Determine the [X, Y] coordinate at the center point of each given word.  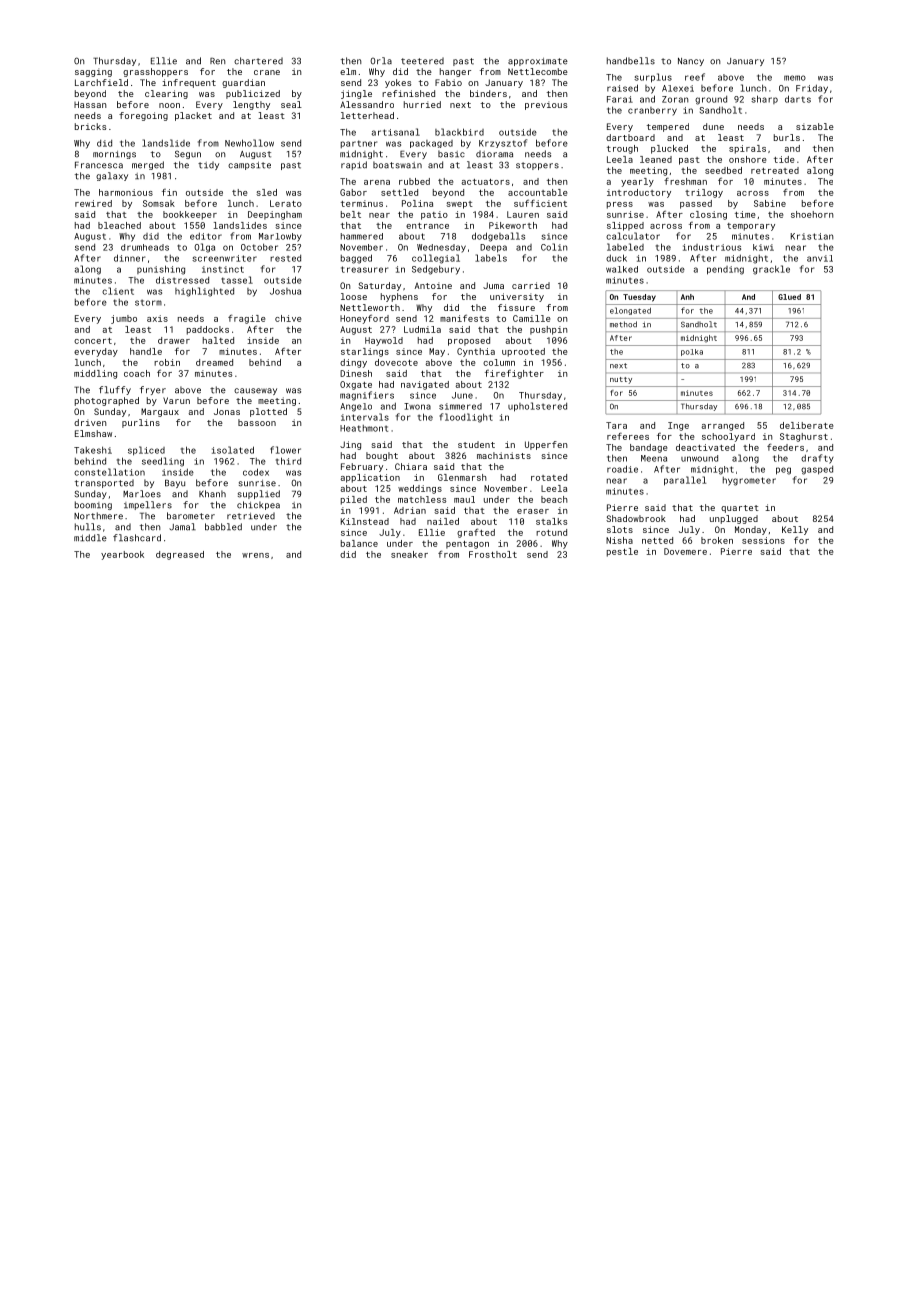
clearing [166, 94]
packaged [431, 144]
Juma [493, 285]
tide [784, 159]
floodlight [466, 418]
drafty [817, 459]
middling [95, 374]
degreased [180, 555]
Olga [204, 248]
